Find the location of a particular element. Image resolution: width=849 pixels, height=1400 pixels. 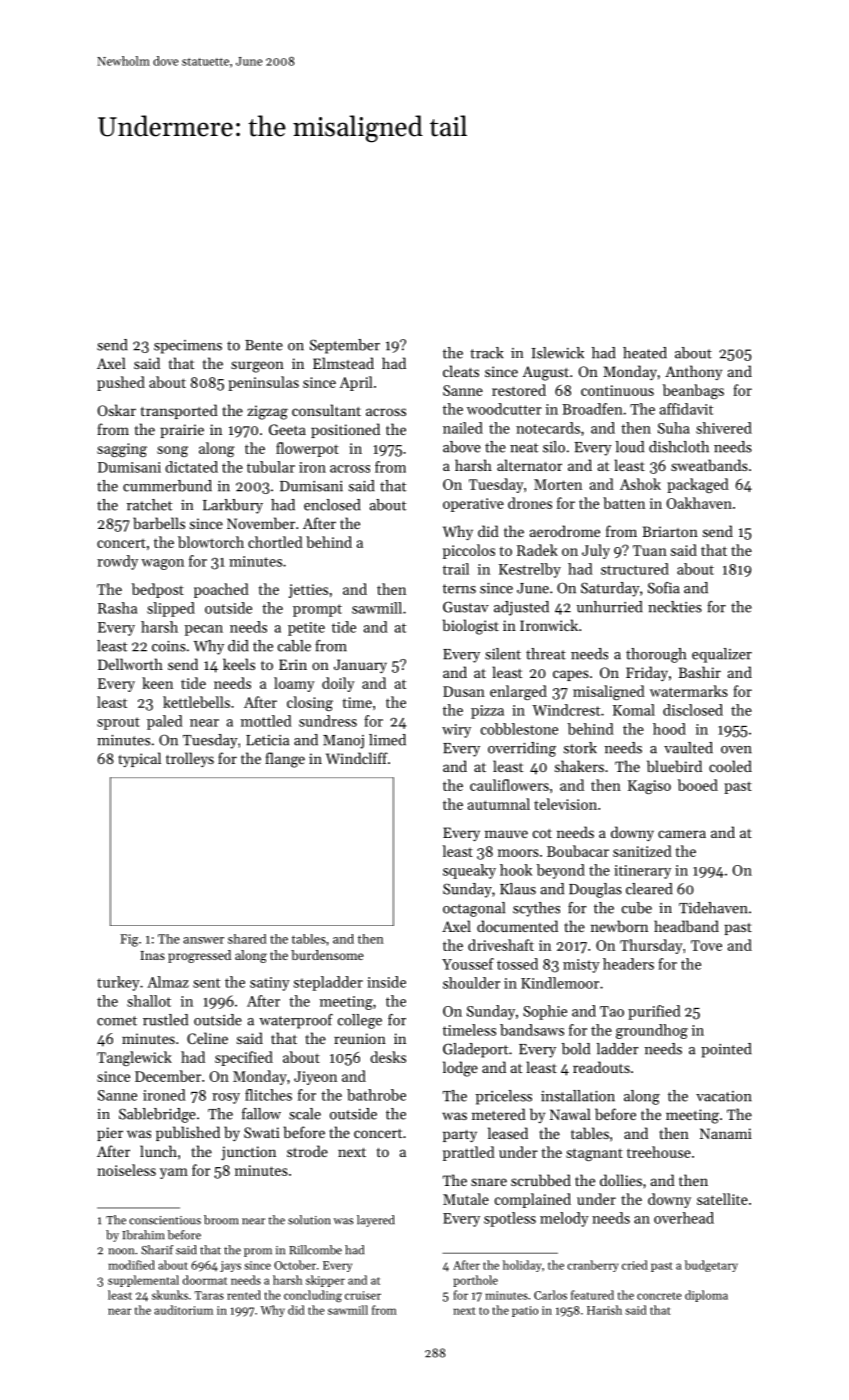

Inas is located at coordinates (152, 955).
